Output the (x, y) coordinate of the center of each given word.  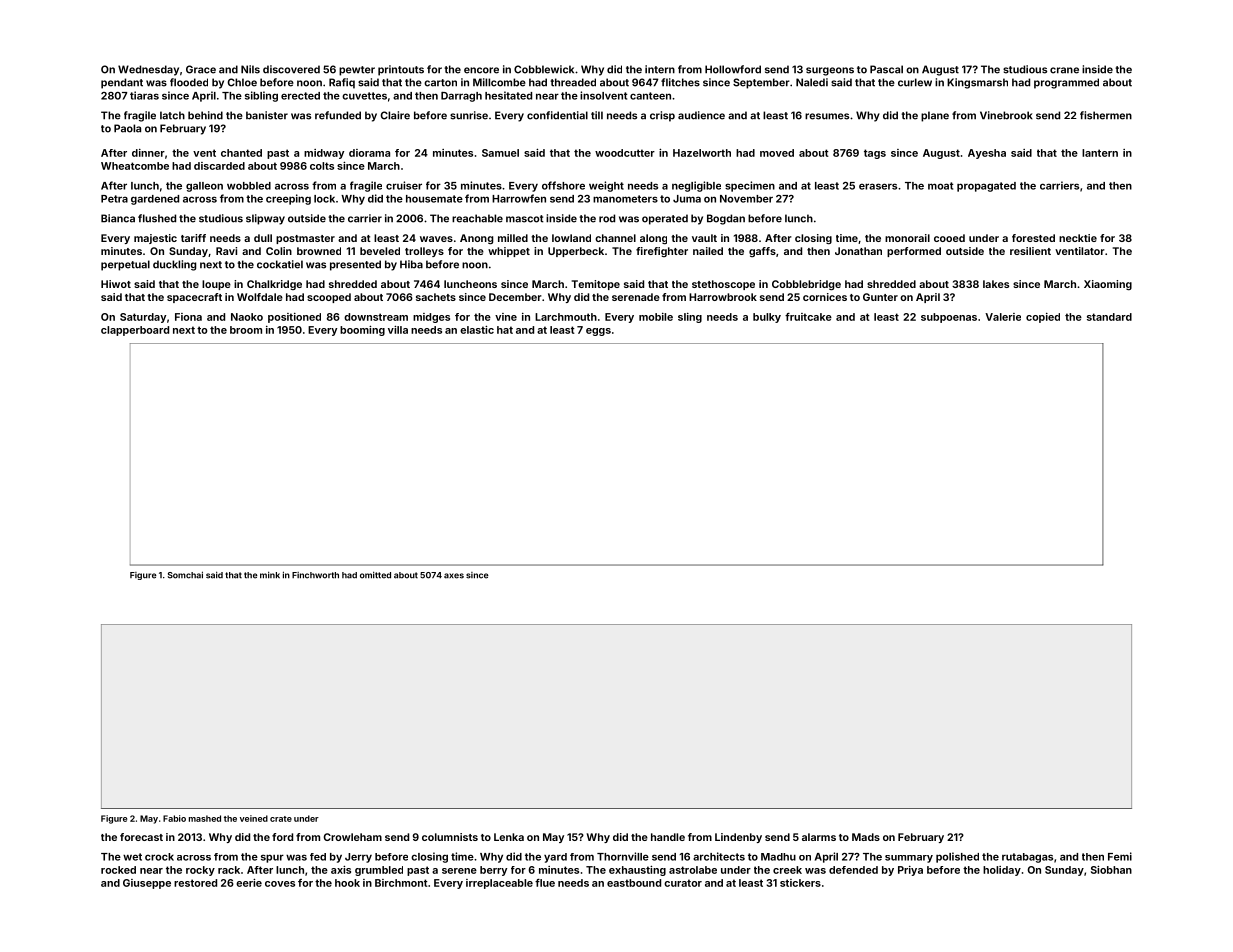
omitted (375, 575)
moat (940, 186)
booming (362, 330)
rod (607, 218)
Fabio (174, 818)
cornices (825, 297)
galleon (204, 187)
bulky (767, 318)
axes (454, 576)
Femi (1120, 856)
